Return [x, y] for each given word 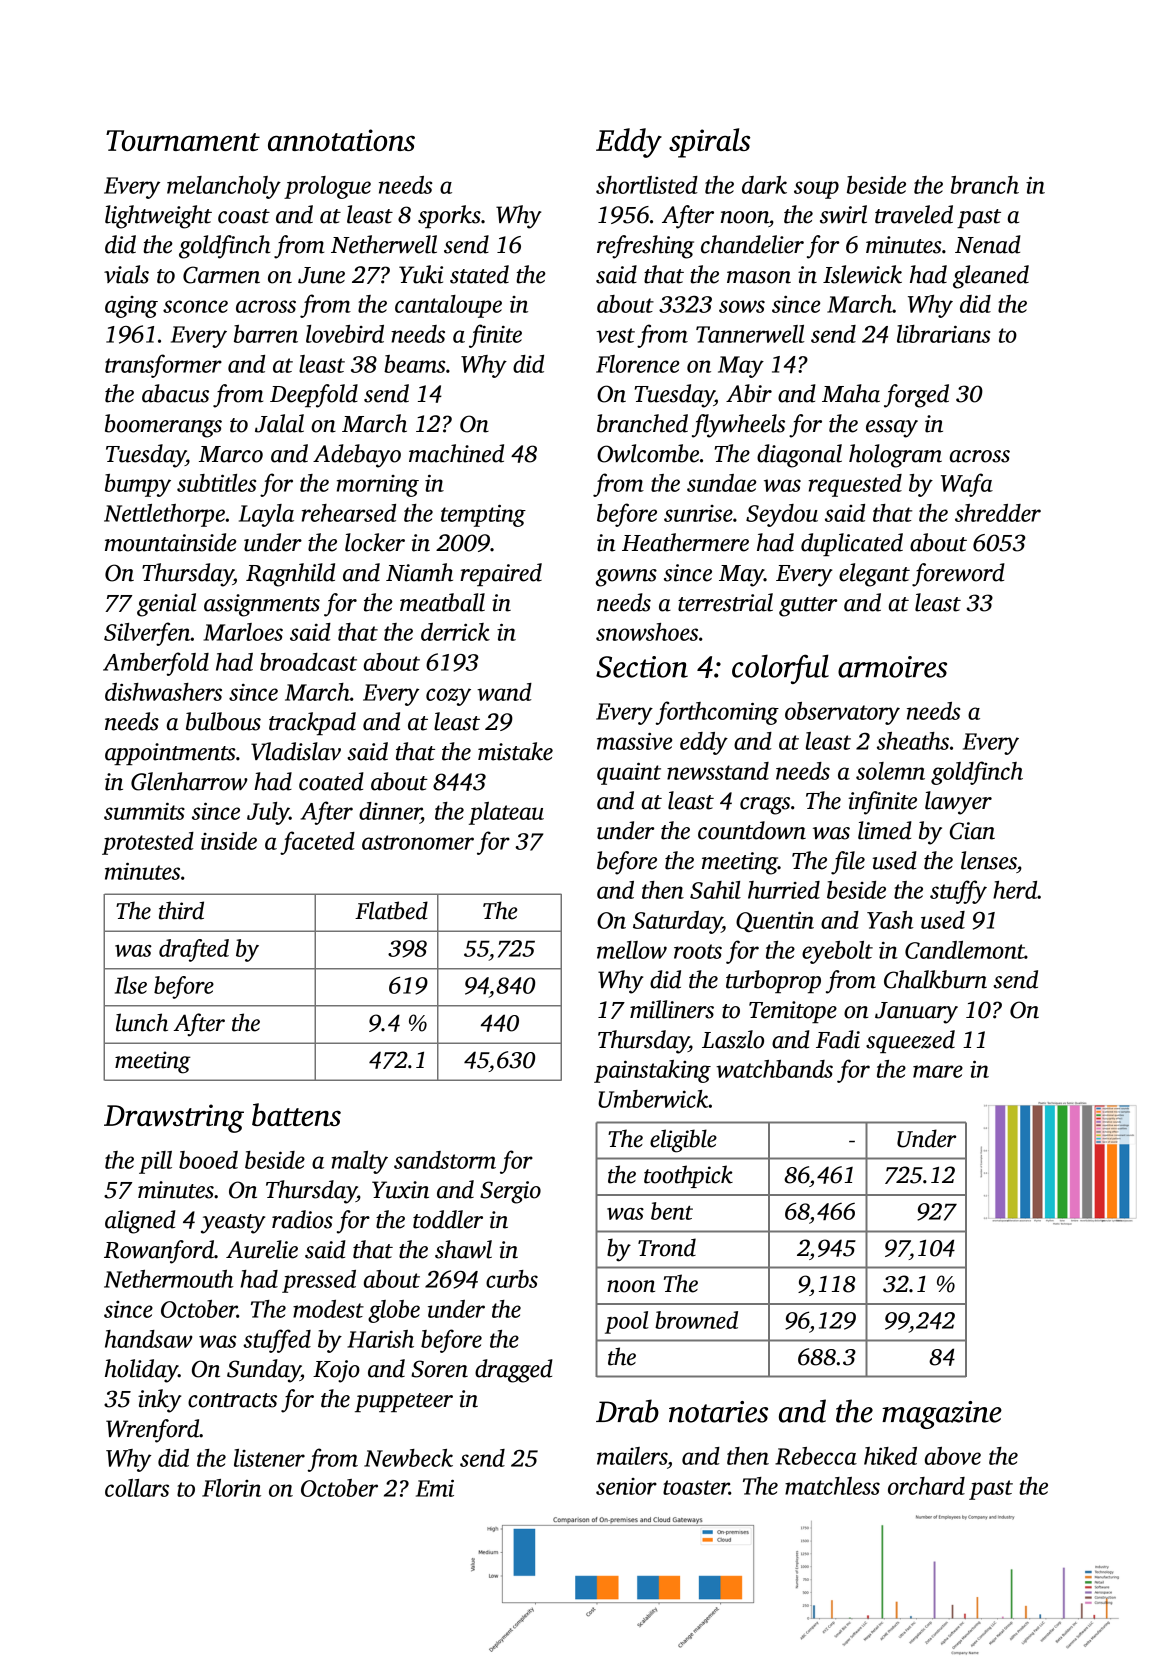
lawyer [958, 803]
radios [302, 1219]
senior [626, 1486]
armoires [892, 667]
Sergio [510, 1192]
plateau [506, 813]
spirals [709, 143]
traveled [914, 214]
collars [137, 1488]
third [181, 910]
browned [696, 1320]
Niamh [419, 572]
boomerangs [163, 426]
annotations [341, 140]
